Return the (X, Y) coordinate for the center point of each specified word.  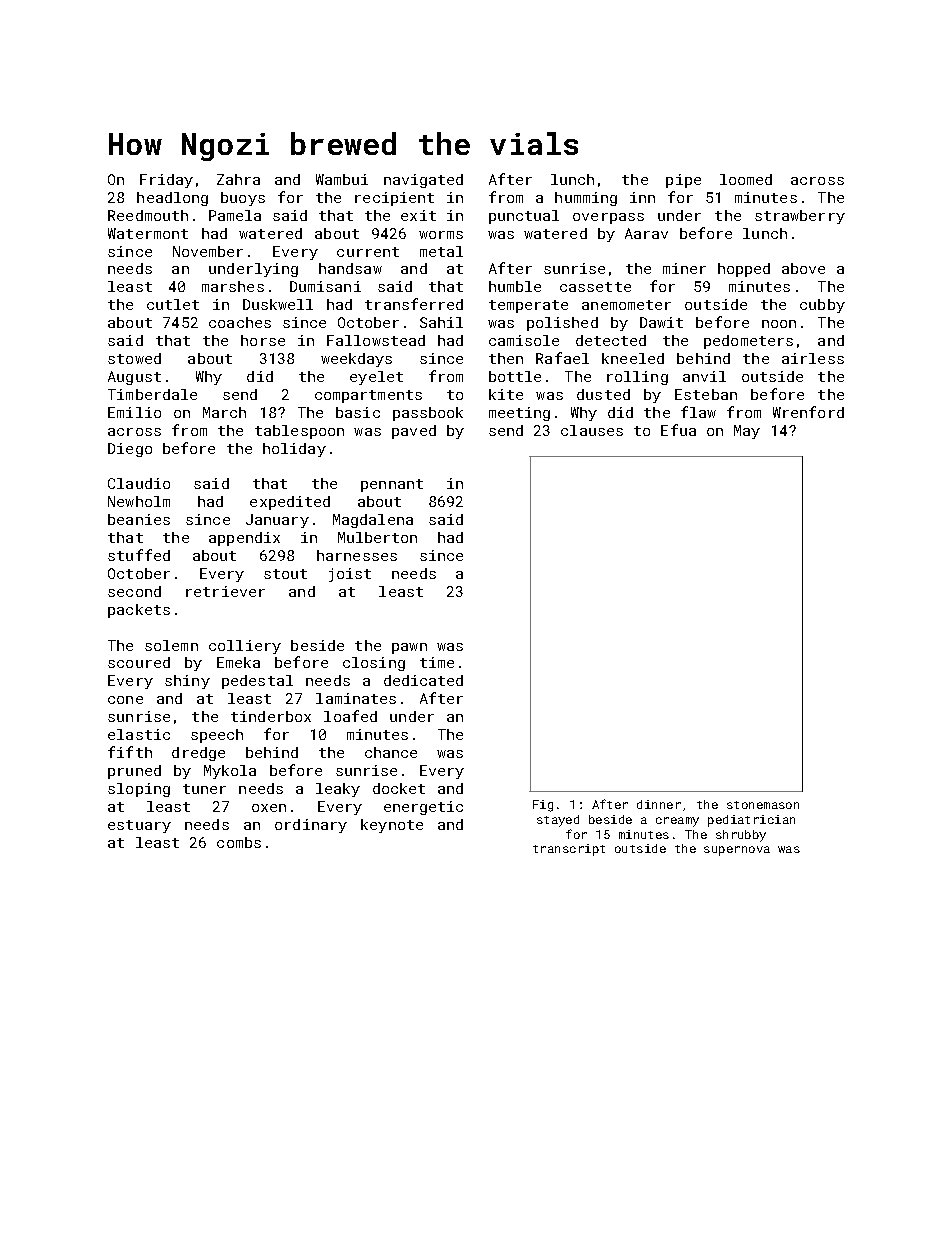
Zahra (238, 179)
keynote (392, 826)
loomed (746, 179)
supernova (737, 851)
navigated (423, 181)
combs (239, 842)
